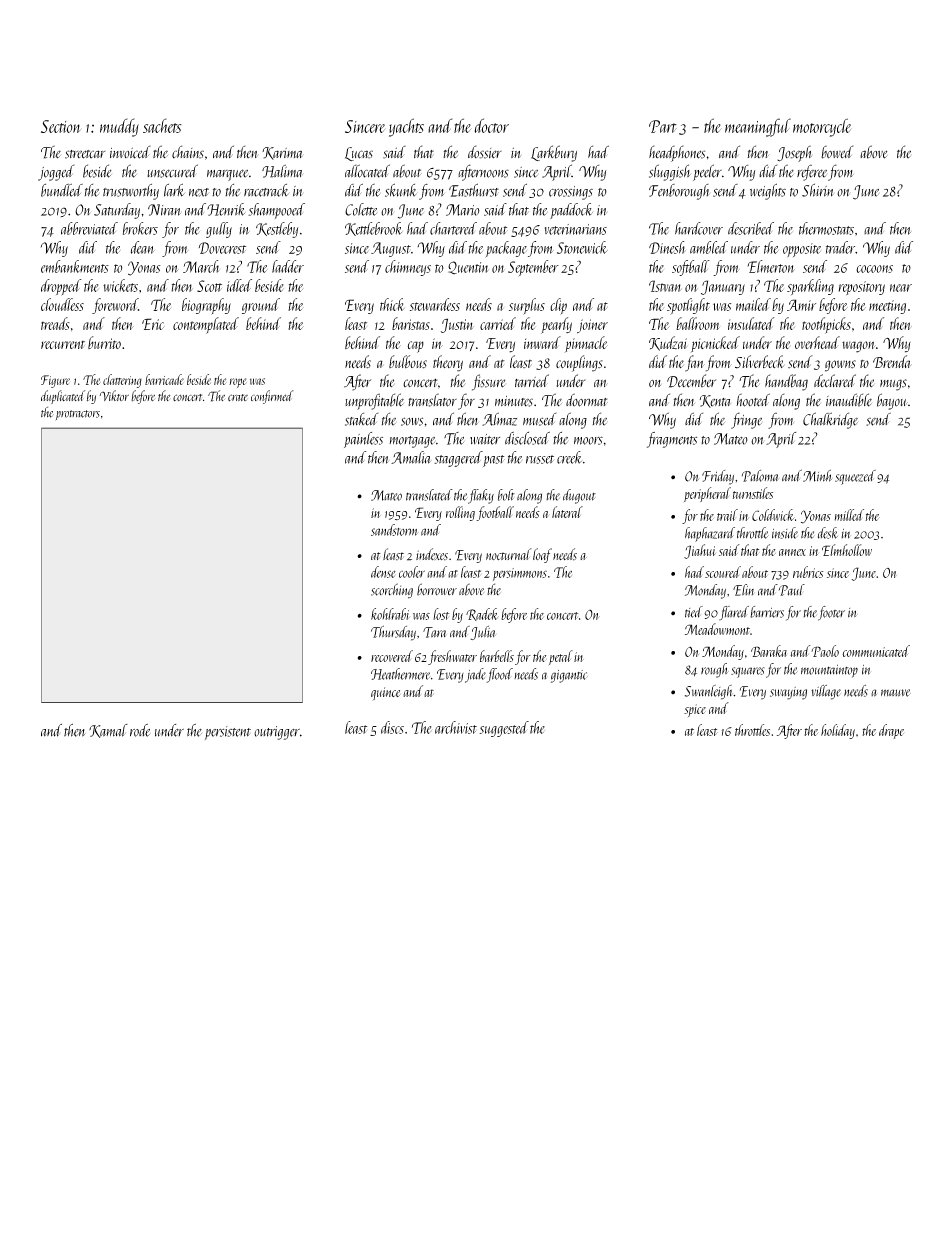 The width and height of the screenshot is (952, 1233). I want to click on past, so click(494, 461).
